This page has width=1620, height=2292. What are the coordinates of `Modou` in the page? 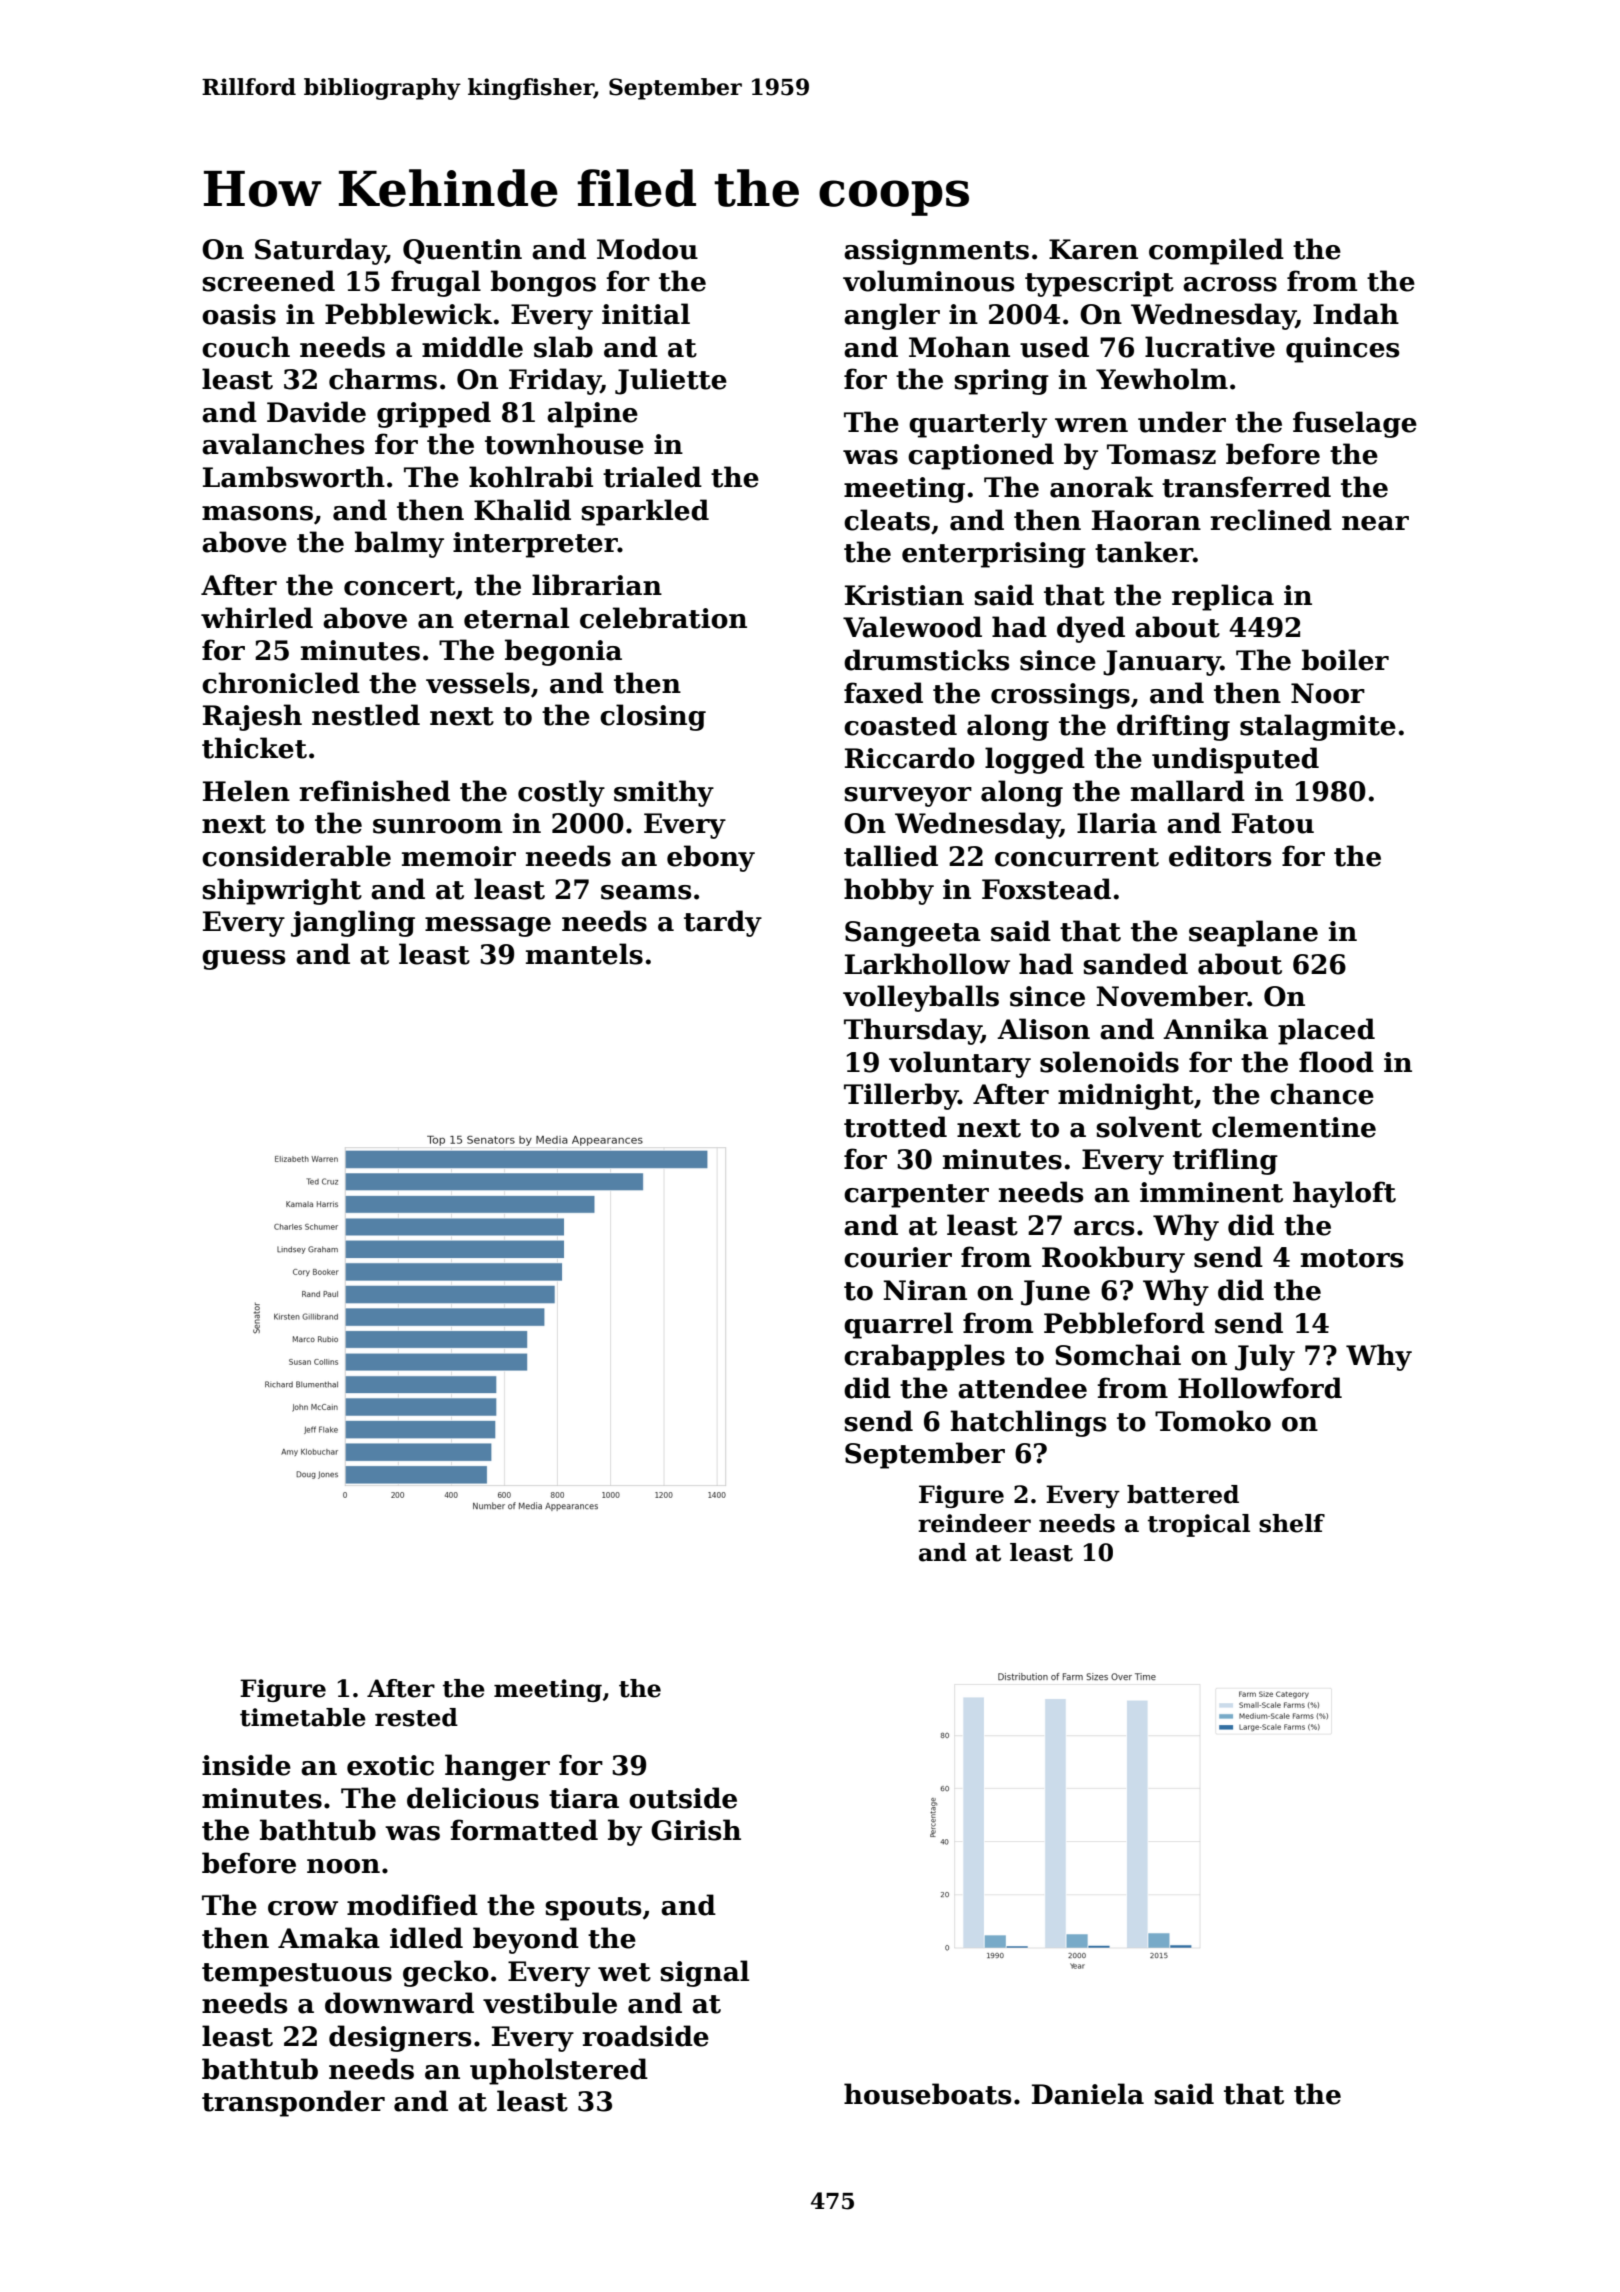 It's located at (647, 249).
